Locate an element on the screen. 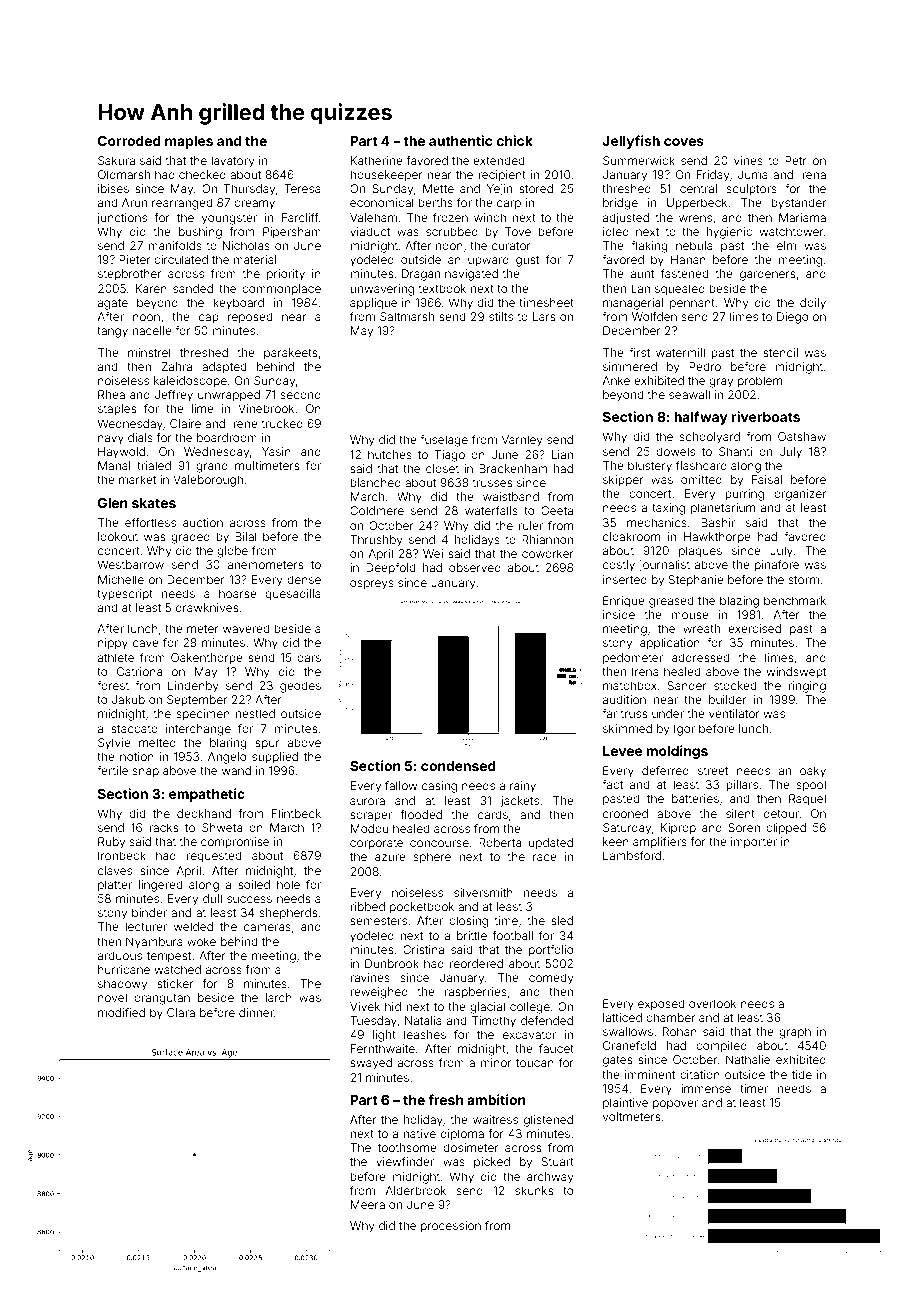 This screenshot has height=1308, width=924. audition is located at coordinates (624, 699).
